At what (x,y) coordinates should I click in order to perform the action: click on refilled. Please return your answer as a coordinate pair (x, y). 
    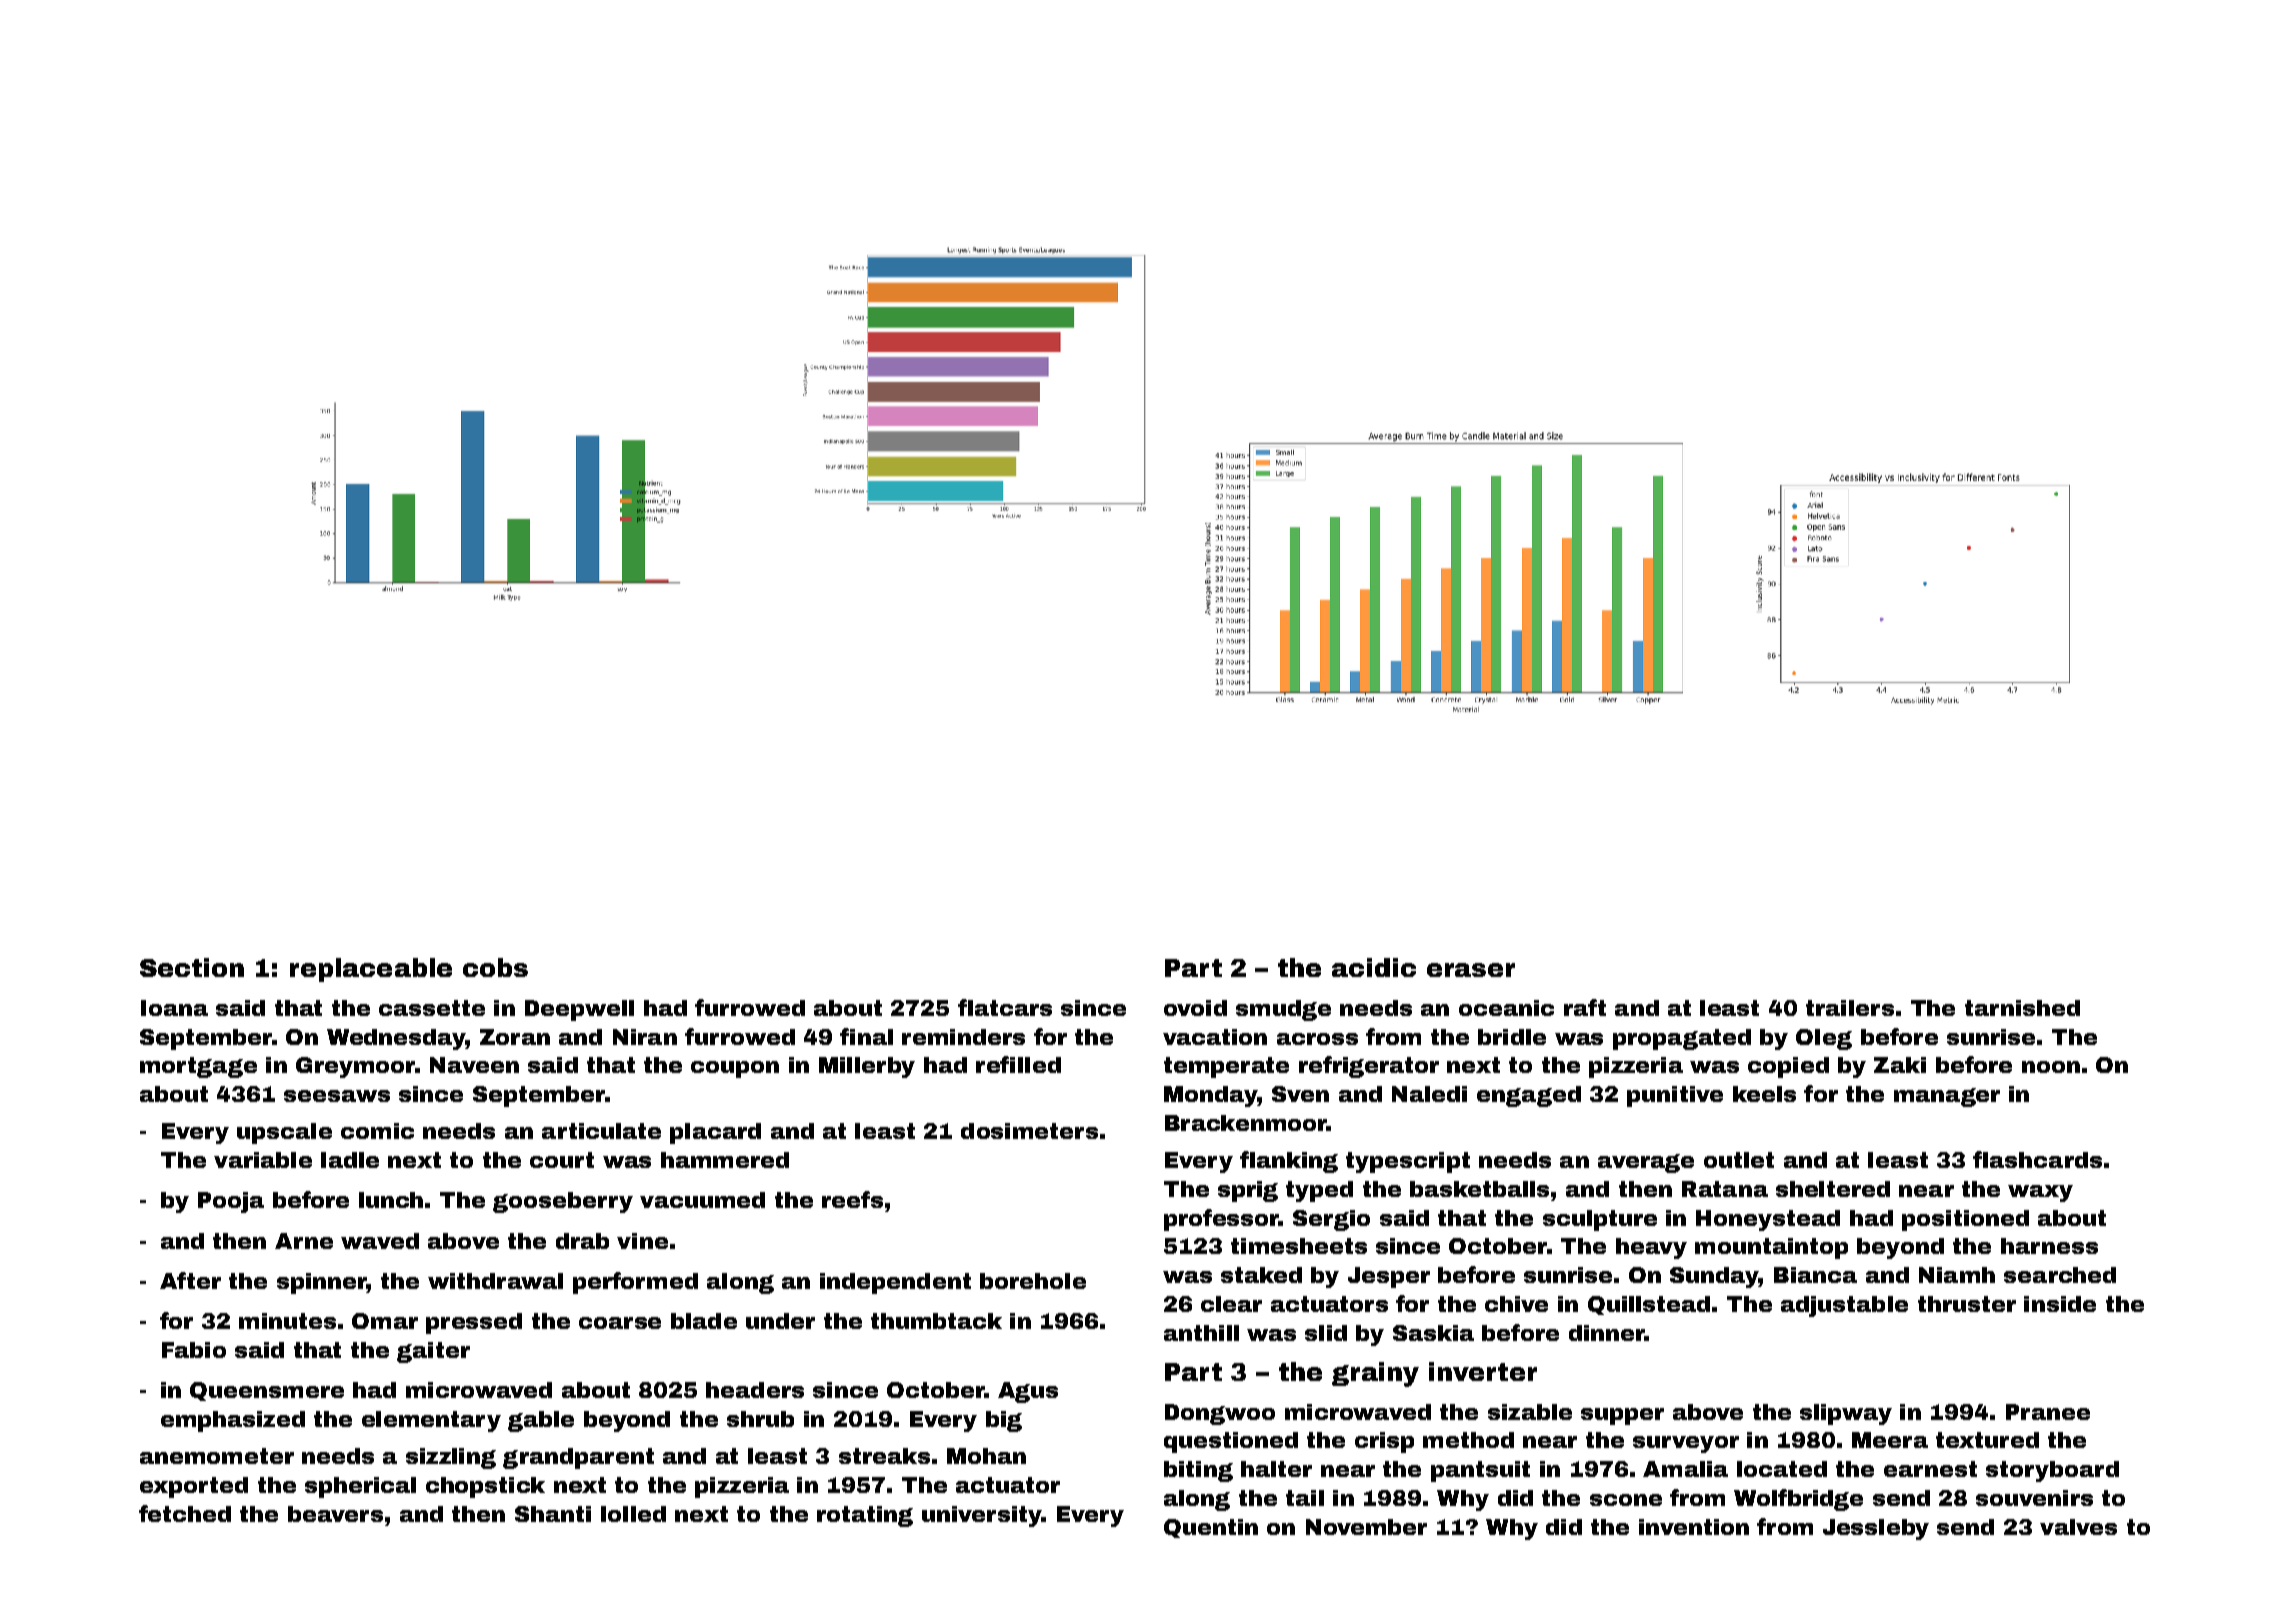
    Looking at the image, I should click on (1018, 1064).
